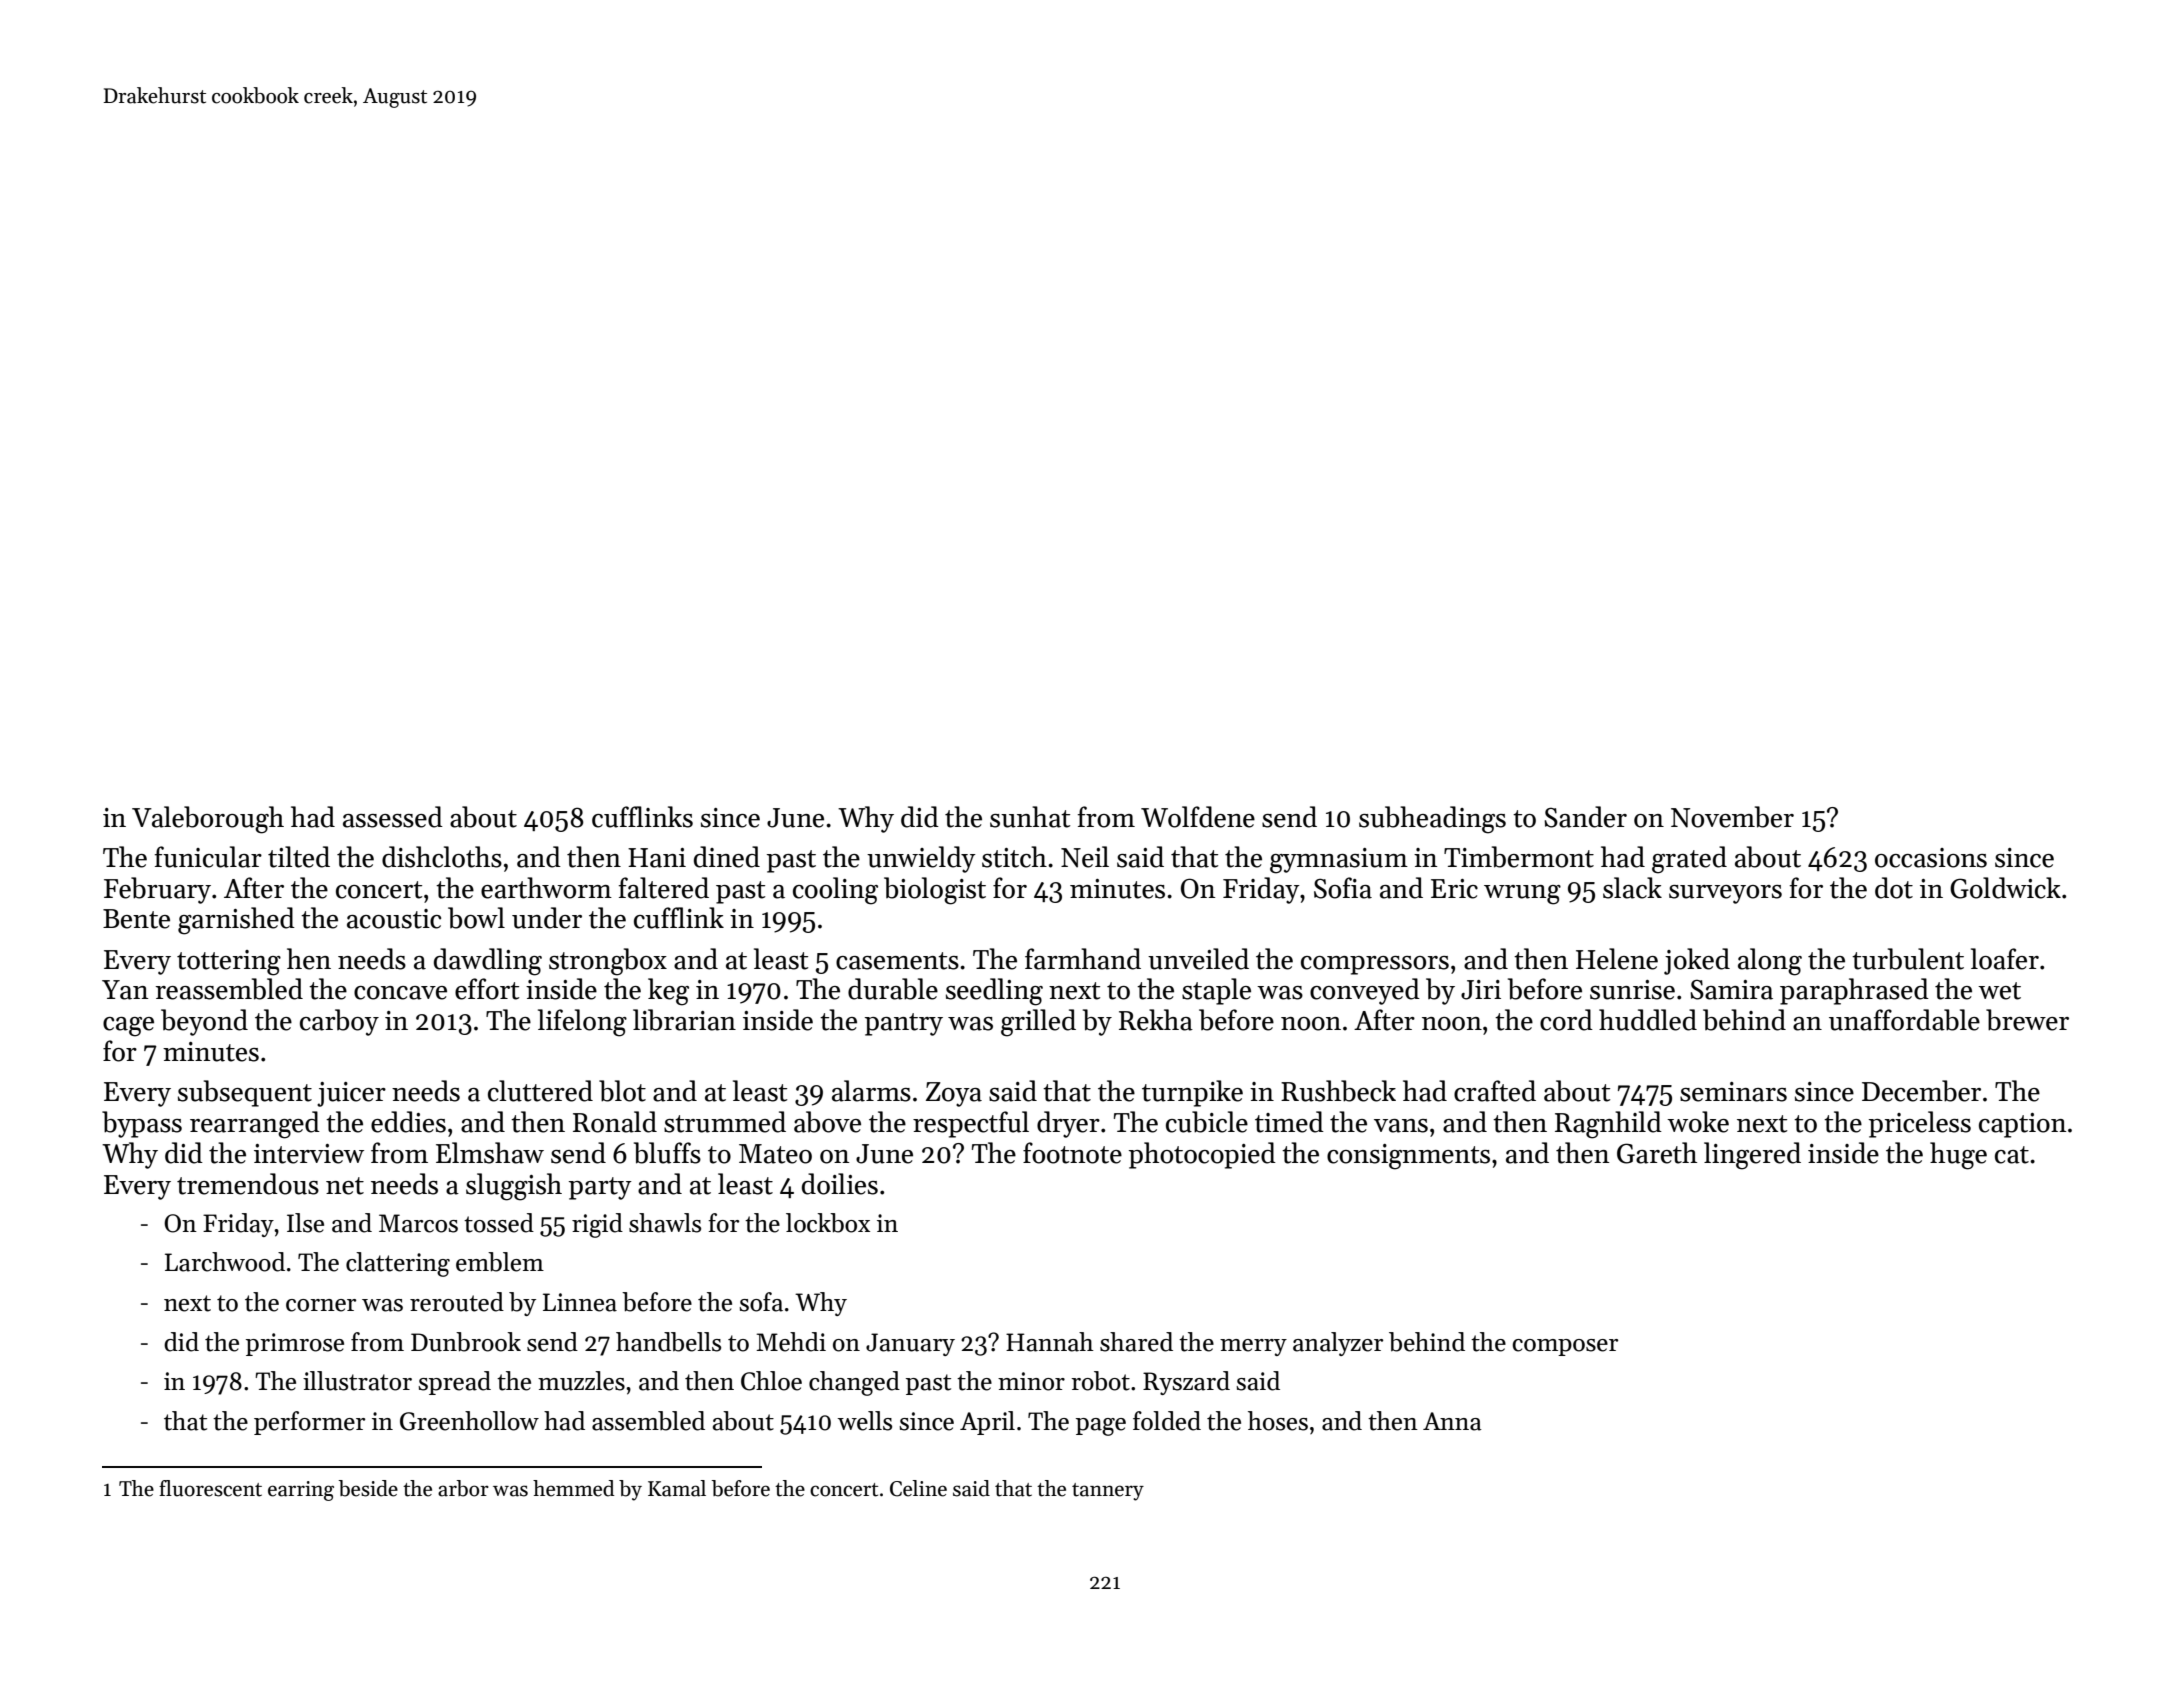 This page has height=1683, width=2178. Describe the element at coordinates (910, 1344) in the page. I see `January` at that location.
